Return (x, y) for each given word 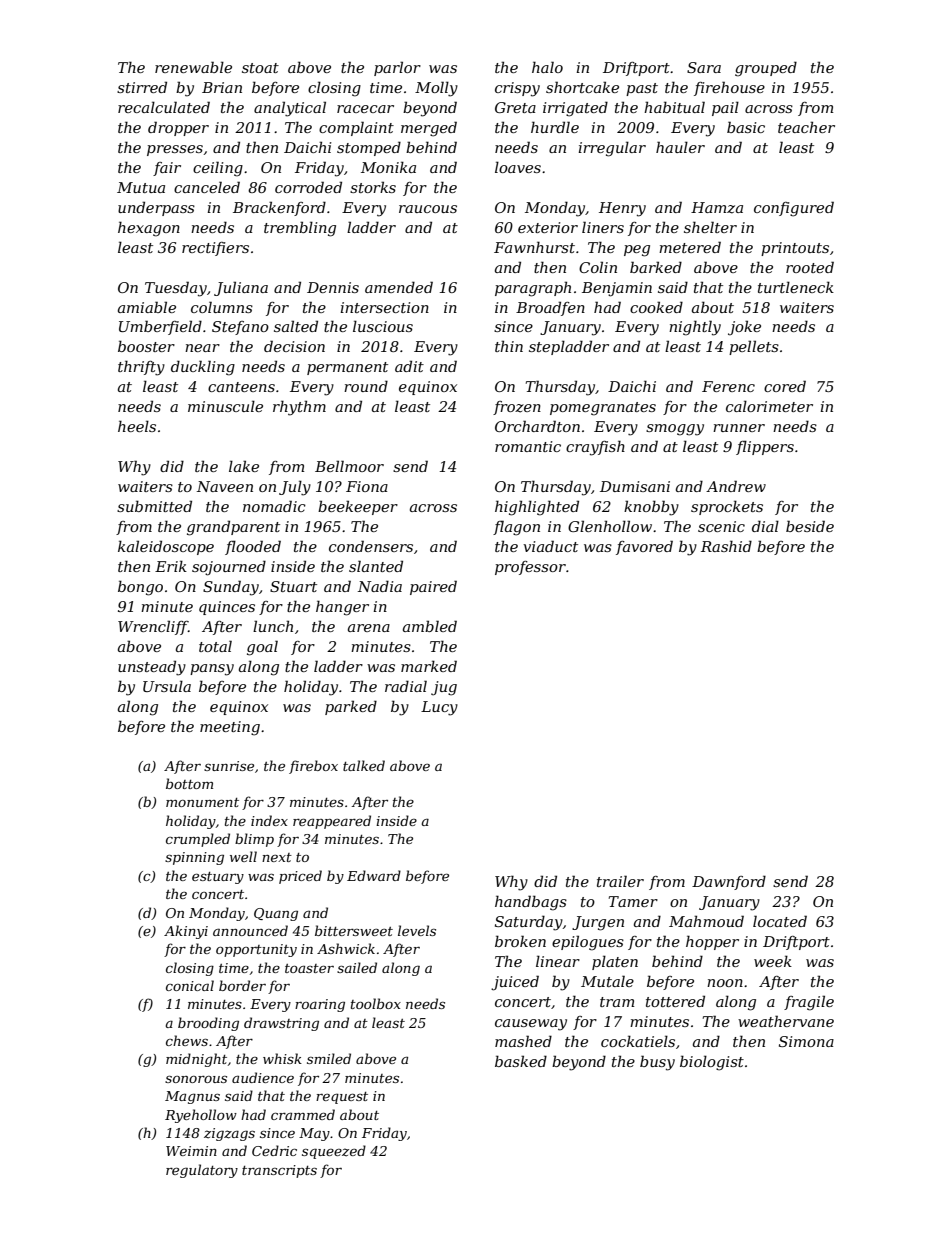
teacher (806, 127)
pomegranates (603, 409)
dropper (178, 128)
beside (810, 526)
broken (520, 941)
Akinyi (186, 932)
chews (187, 1040)
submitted (154, 506)
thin (509, 346)
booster (146, 346)
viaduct (550, 546)
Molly (436, 89)
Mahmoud (706, 921)
